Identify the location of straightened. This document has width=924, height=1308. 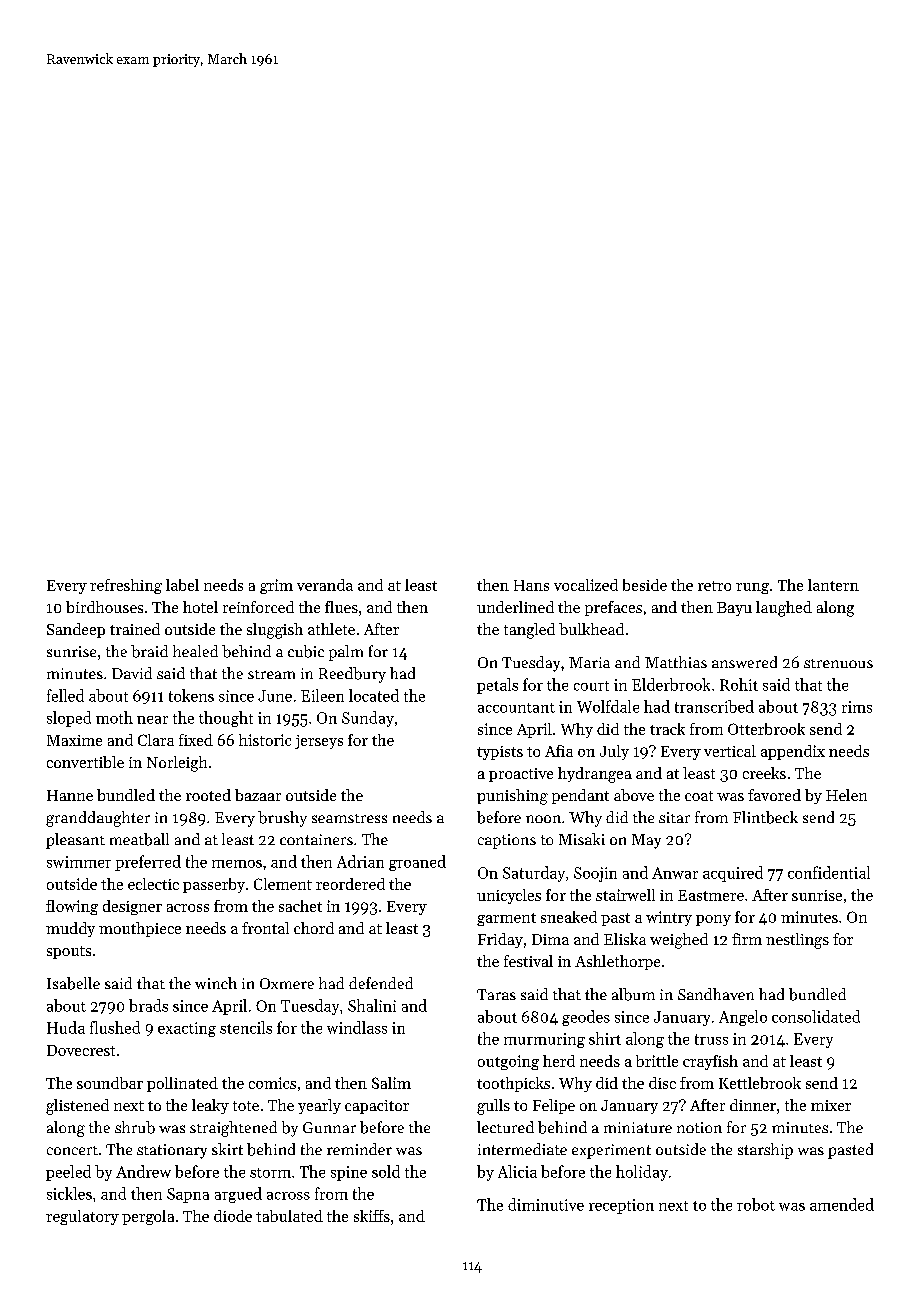
(233, 1129).
